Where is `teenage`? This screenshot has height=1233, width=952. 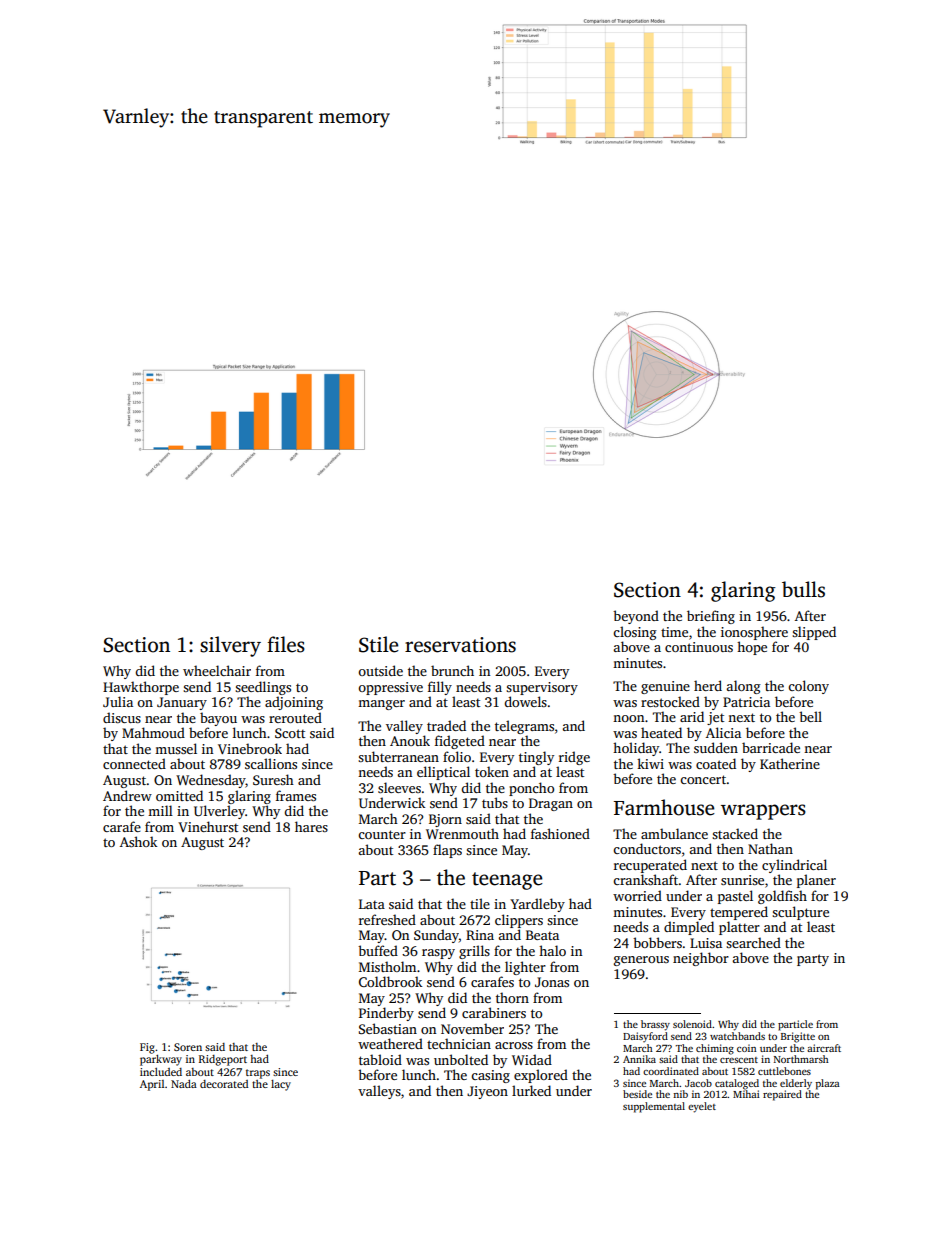
teenage is located at coordinates (507, 881).
